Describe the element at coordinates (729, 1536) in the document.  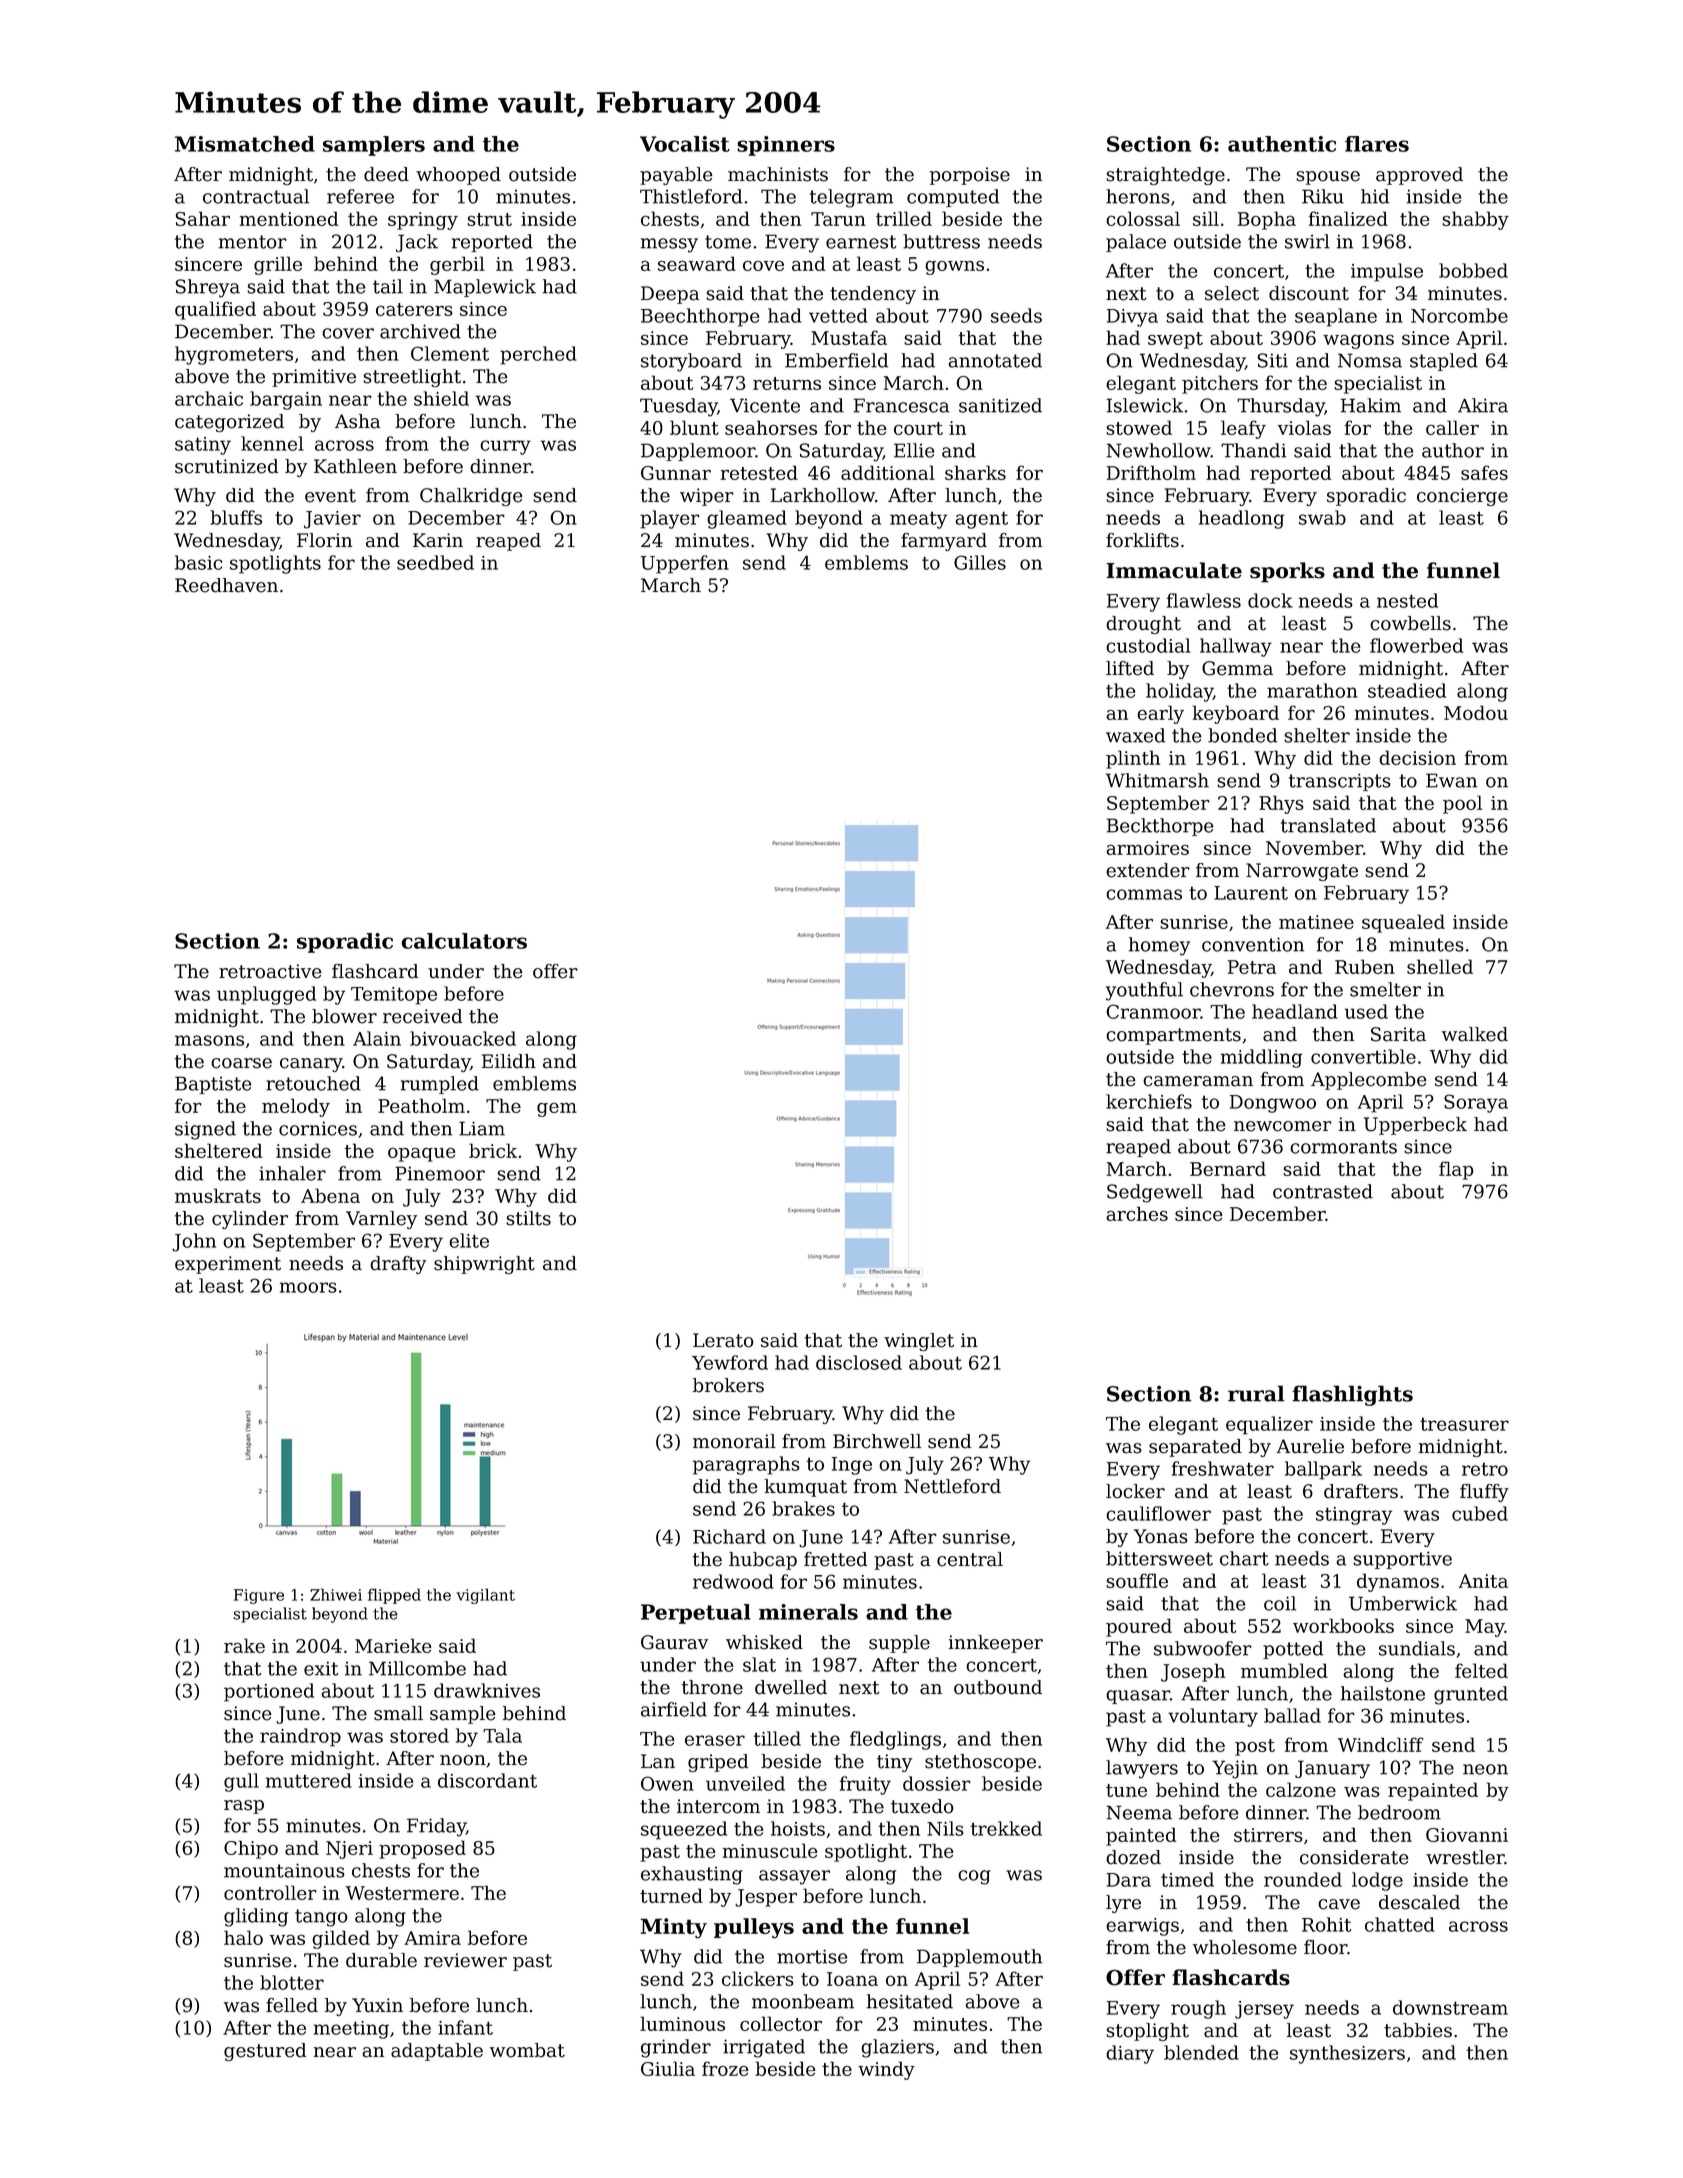
I see `Richard` at that location.
